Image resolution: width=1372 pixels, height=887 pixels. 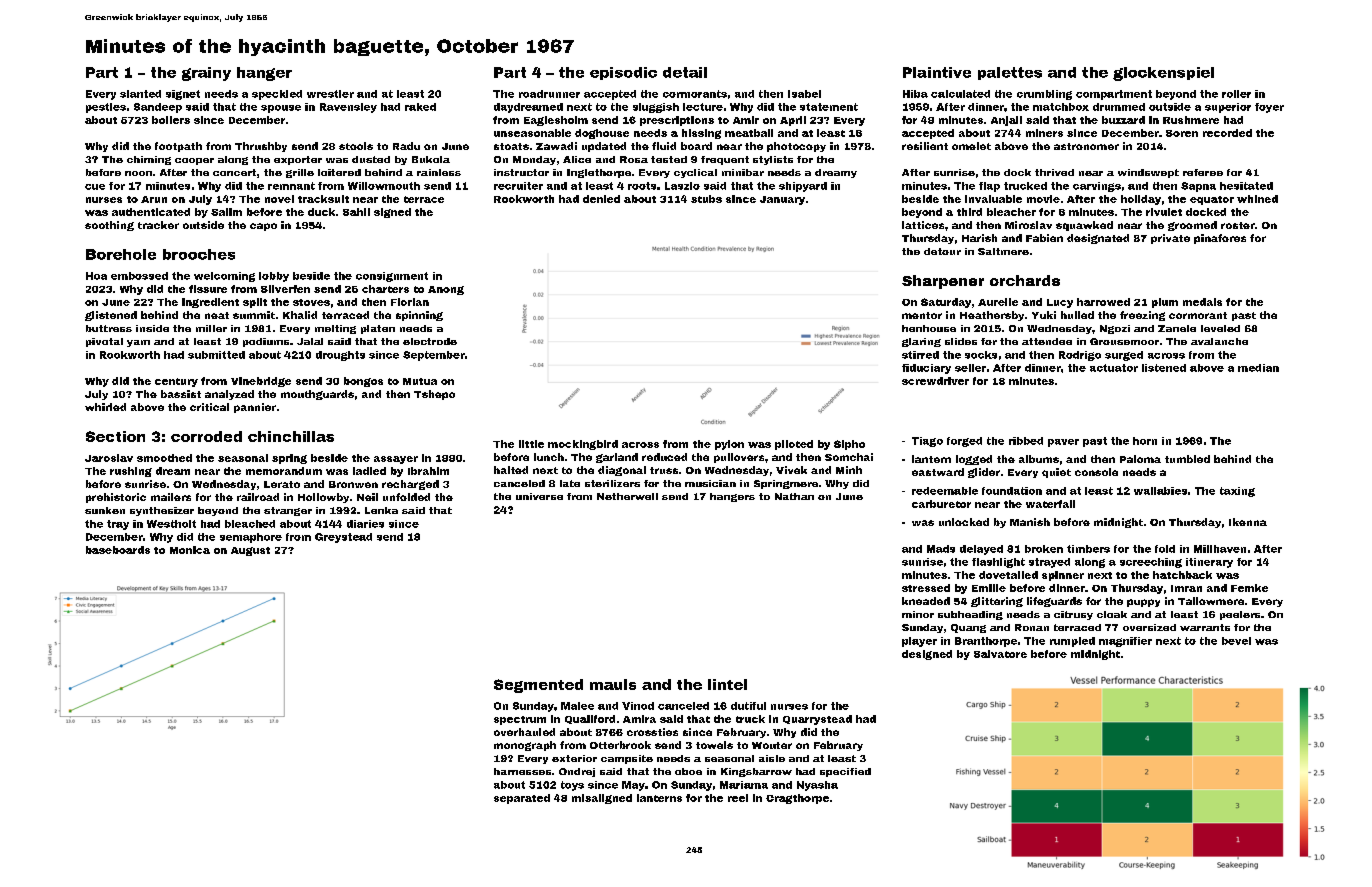 I want to click on actuator, so click(x=1114, y=368).
